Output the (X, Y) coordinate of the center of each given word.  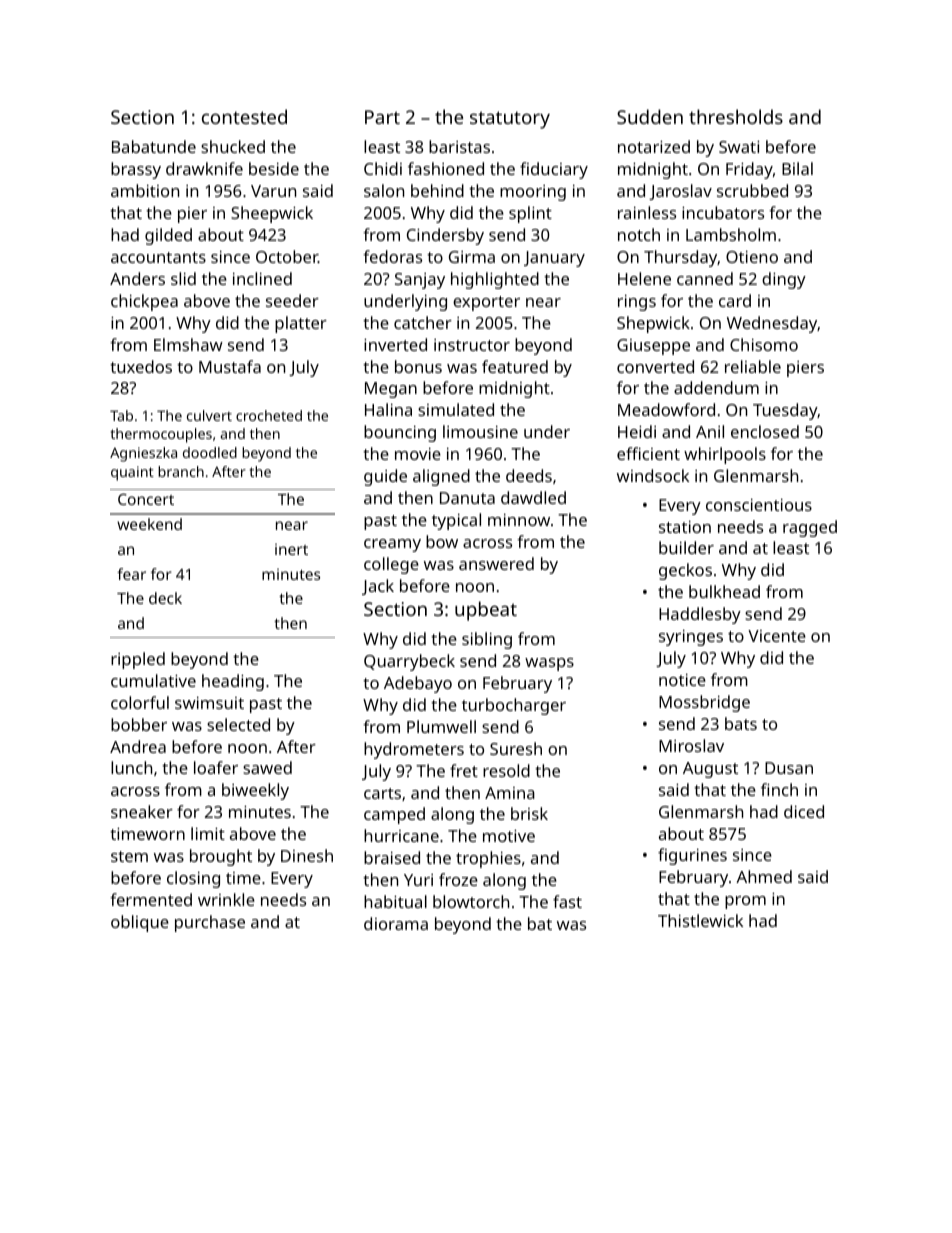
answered (496, 563)
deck (165, 598)
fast (567, 901)
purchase (210, 923)
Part (382, 117)
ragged (810, 528)
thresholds (736, 116)
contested (244, 116)
